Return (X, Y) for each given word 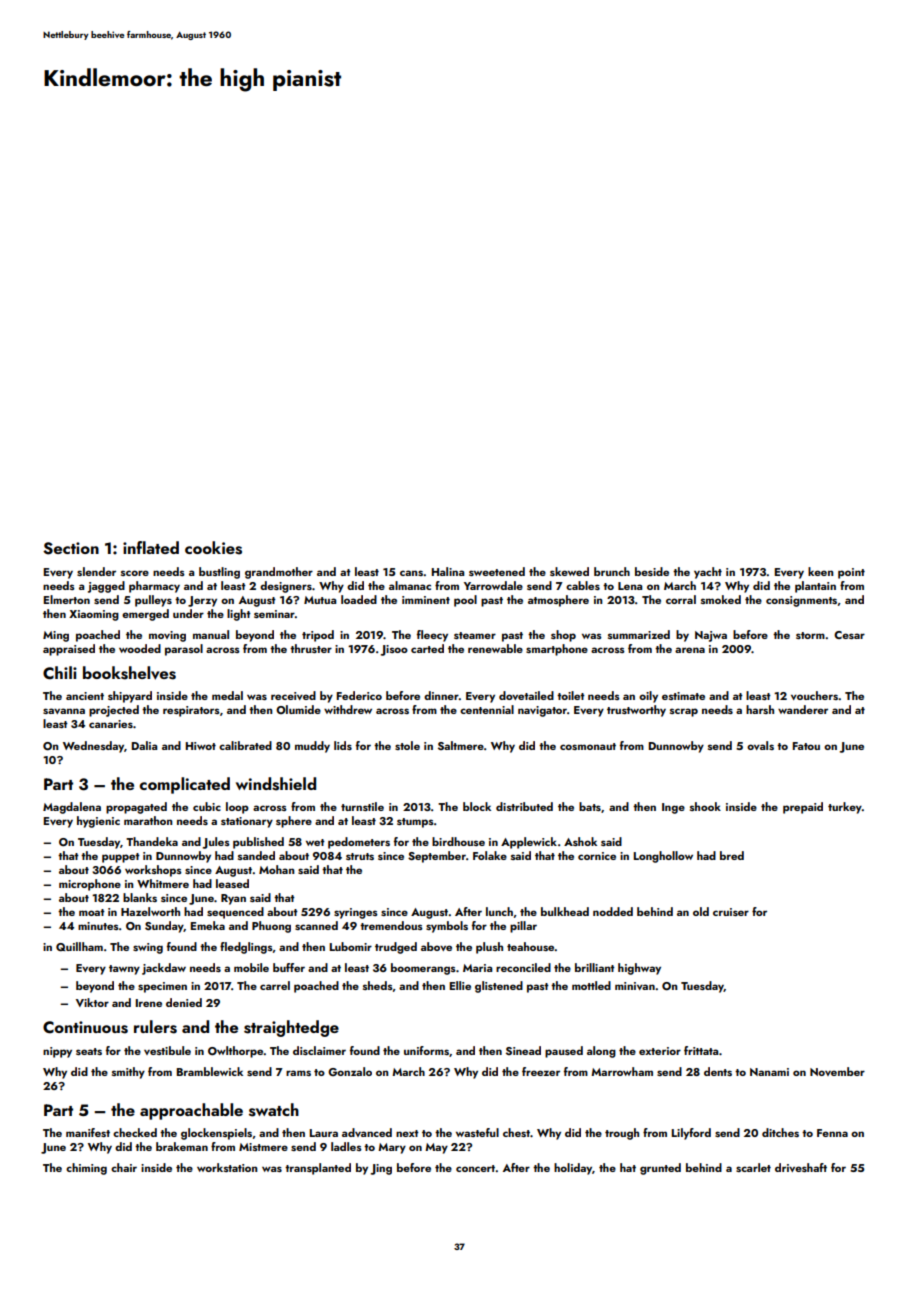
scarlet (753, 1167)
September (437, 857)
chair (124, 1167)
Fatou (806, 746)
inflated (151, 547)
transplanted (318, 1169)
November (837, 1071)
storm (810, 635)
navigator (542, 711)
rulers (155, 1027)
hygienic (98, 822)
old (701, 911)
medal (227, 695)
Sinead (523, 1050)
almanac (410, 585)
